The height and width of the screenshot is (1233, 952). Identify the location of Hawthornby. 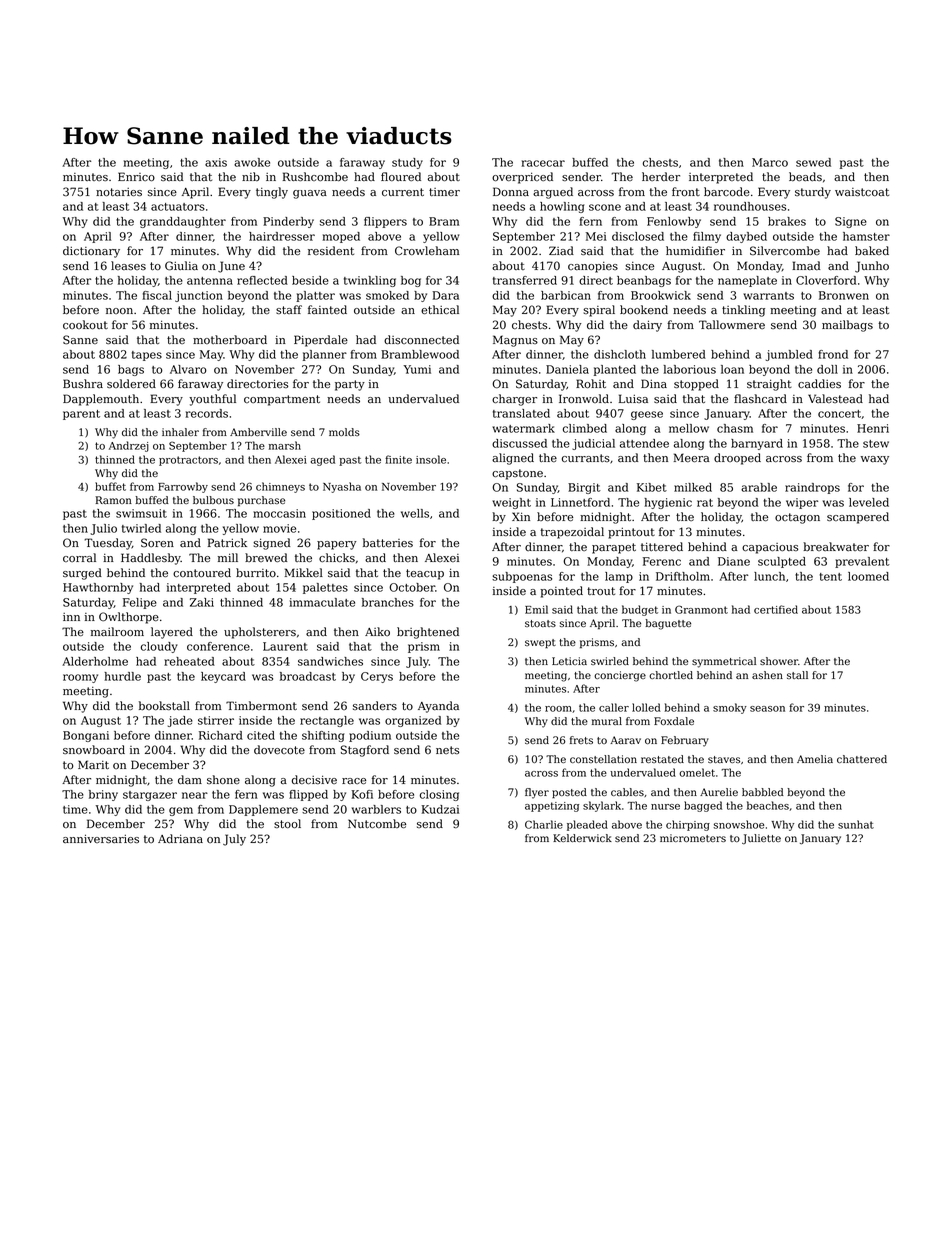
(98, 588).
